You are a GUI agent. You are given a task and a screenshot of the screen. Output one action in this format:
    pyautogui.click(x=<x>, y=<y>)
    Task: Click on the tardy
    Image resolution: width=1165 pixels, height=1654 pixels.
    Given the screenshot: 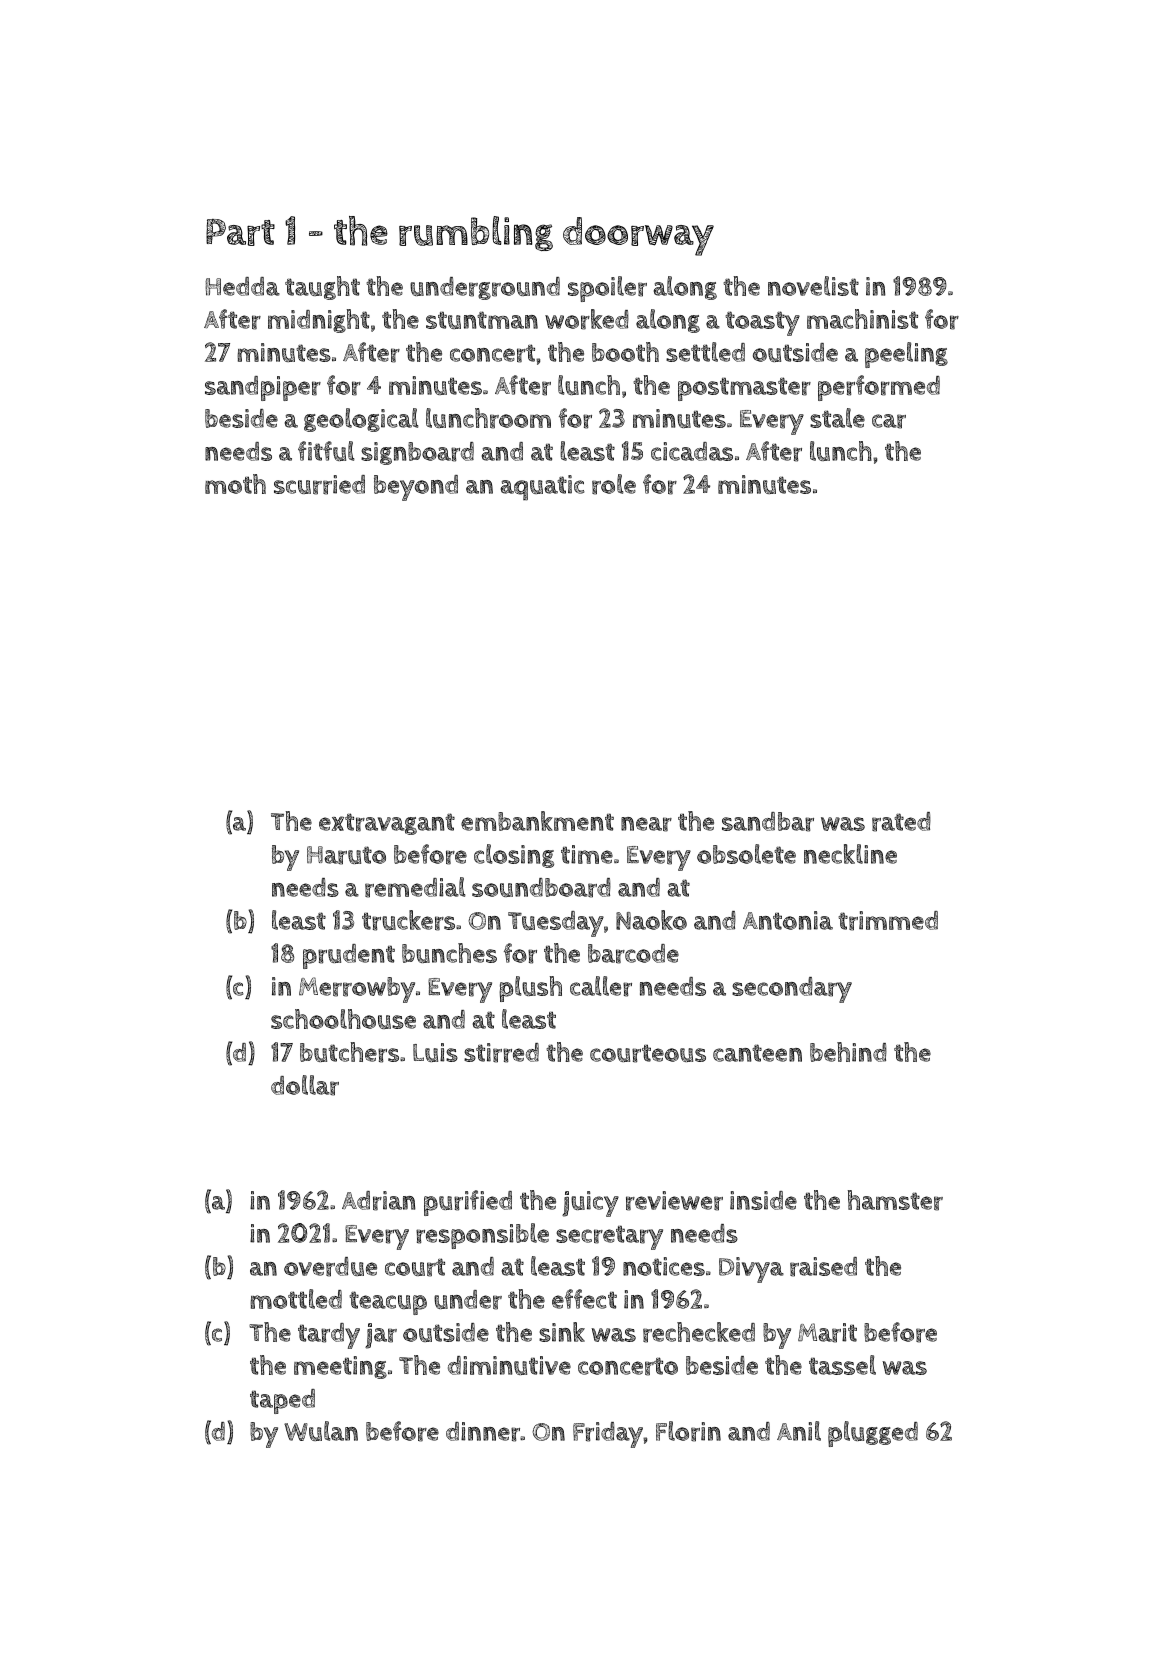 What is the action you would take?
    pyautogui.click(x=329, y=1336)
